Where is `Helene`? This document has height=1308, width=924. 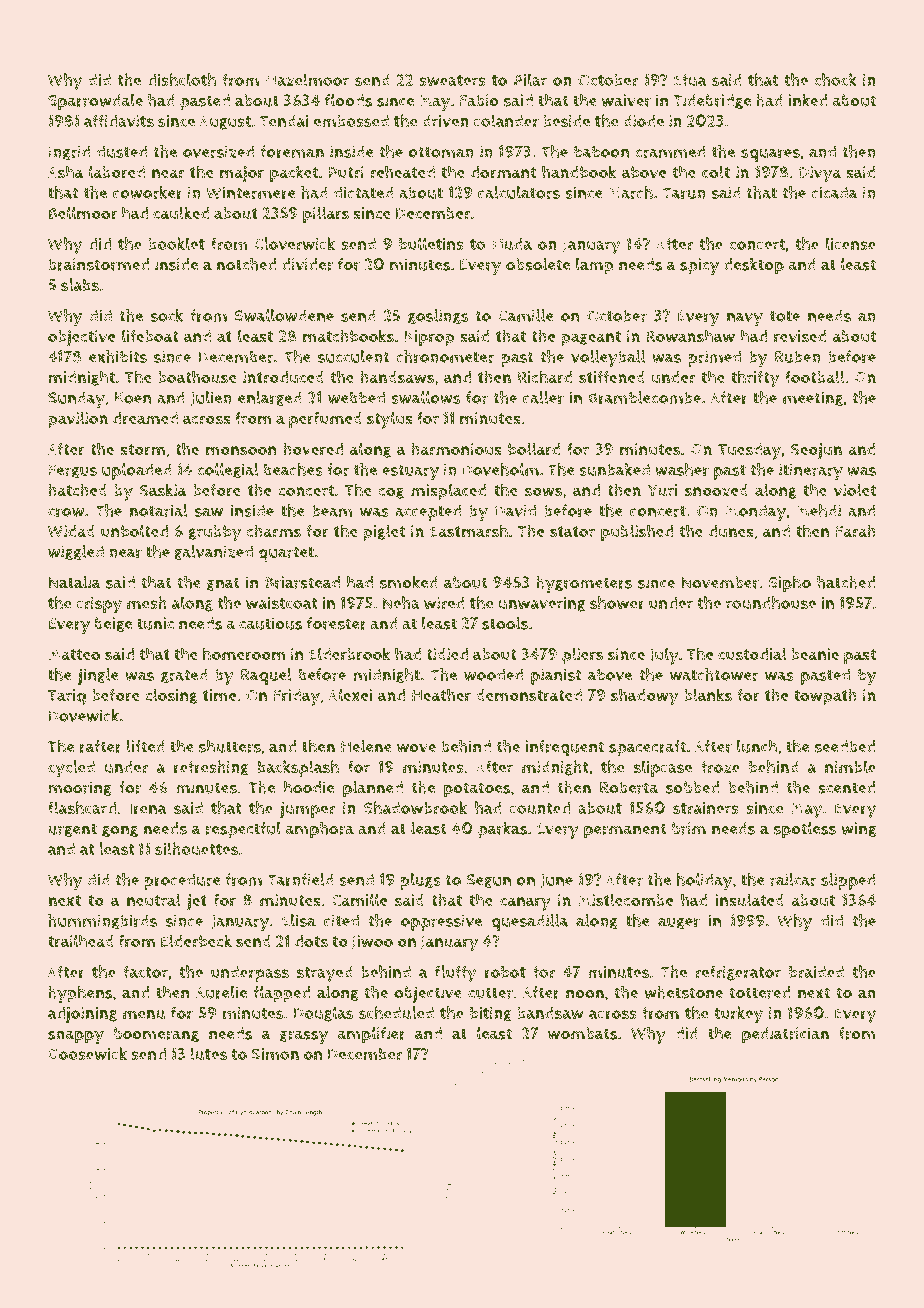
Helene is located at coordinates (366, 746).
